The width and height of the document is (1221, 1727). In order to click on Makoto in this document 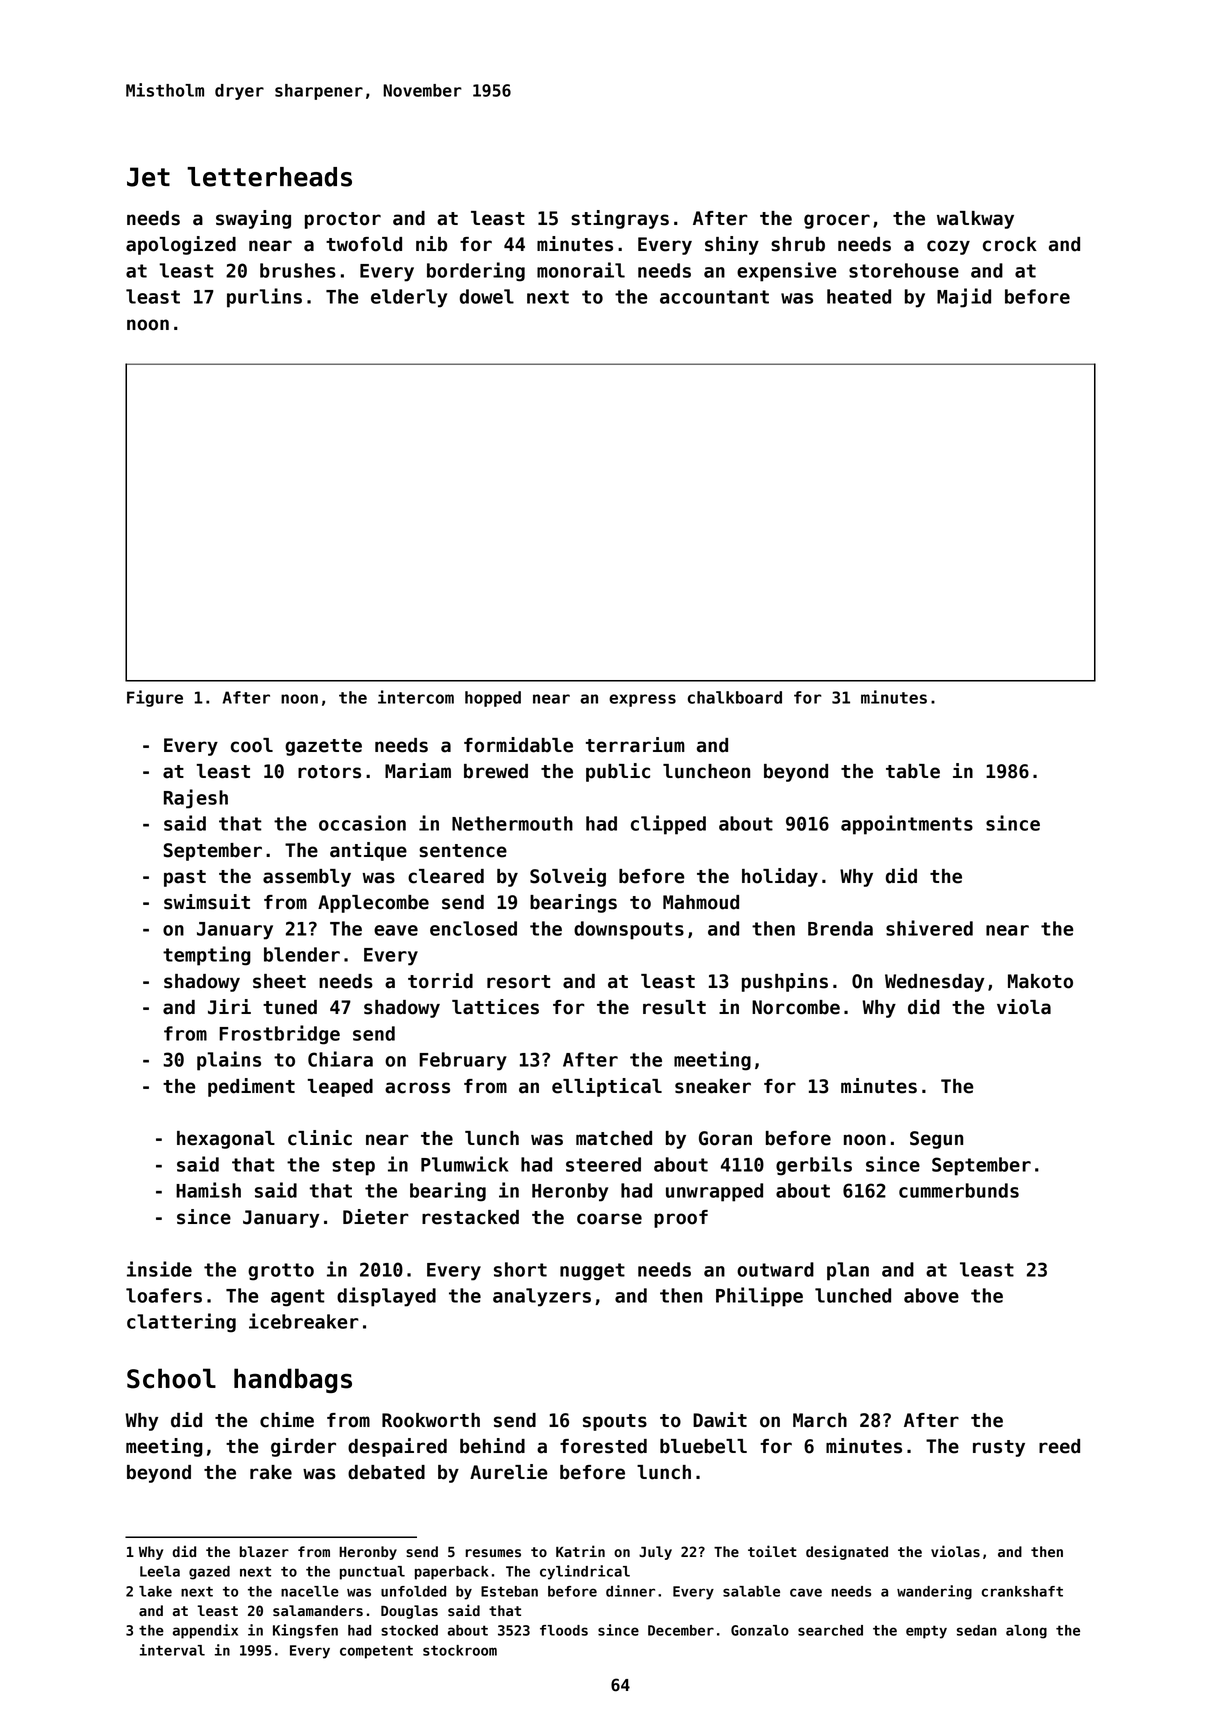, I will do `click(1040, 981)`.
